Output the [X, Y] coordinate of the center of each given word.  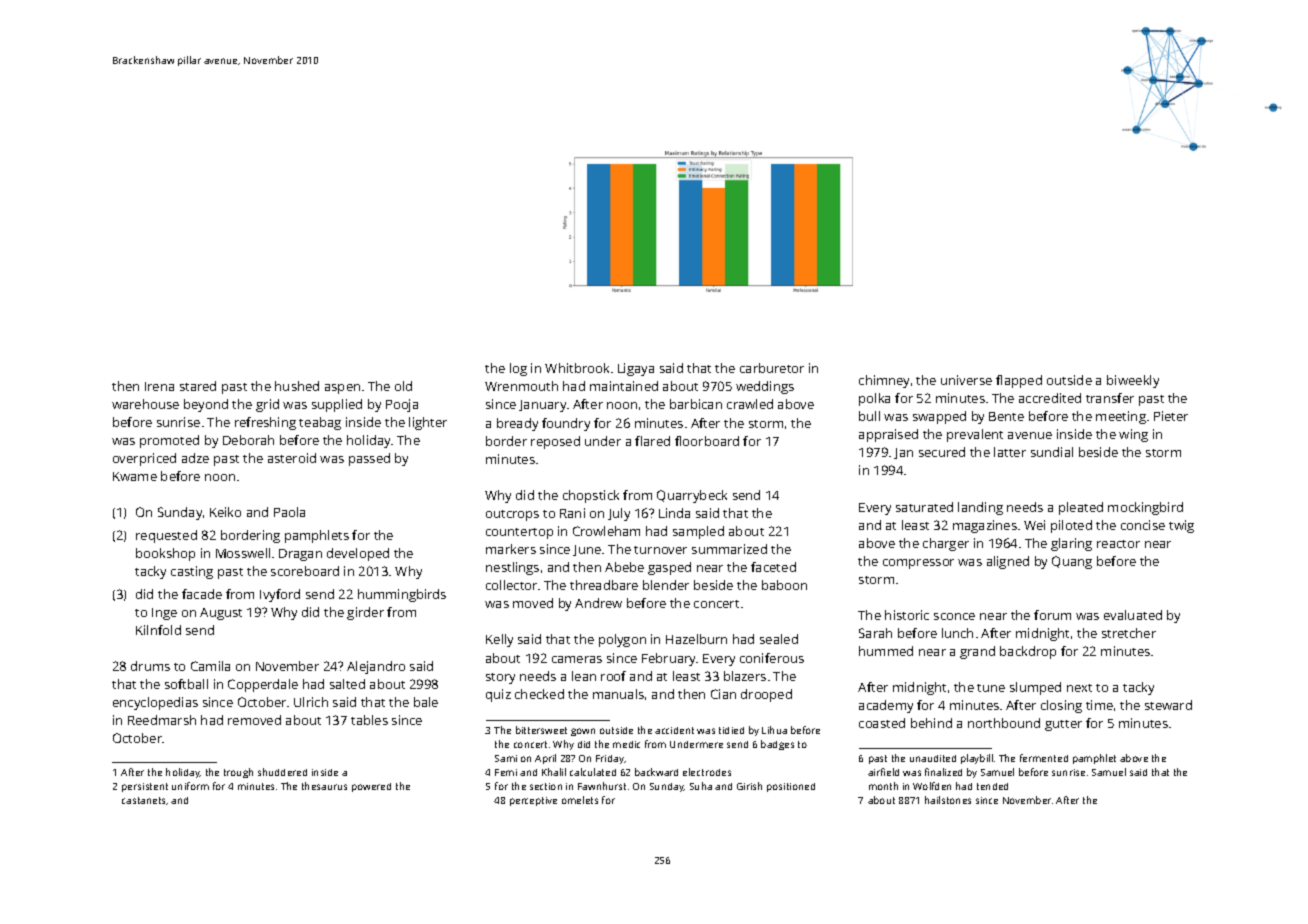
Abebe [624, 567]
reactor [1118, 544]
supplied [337, 405]
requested [166, 536]
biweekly [1133, 381]
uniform [190, 786]
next [1079, 688]
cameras [577, 659]
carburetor [772, 368]
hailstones [948, 800]
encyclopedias [155, 703]
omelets [580, 800]
